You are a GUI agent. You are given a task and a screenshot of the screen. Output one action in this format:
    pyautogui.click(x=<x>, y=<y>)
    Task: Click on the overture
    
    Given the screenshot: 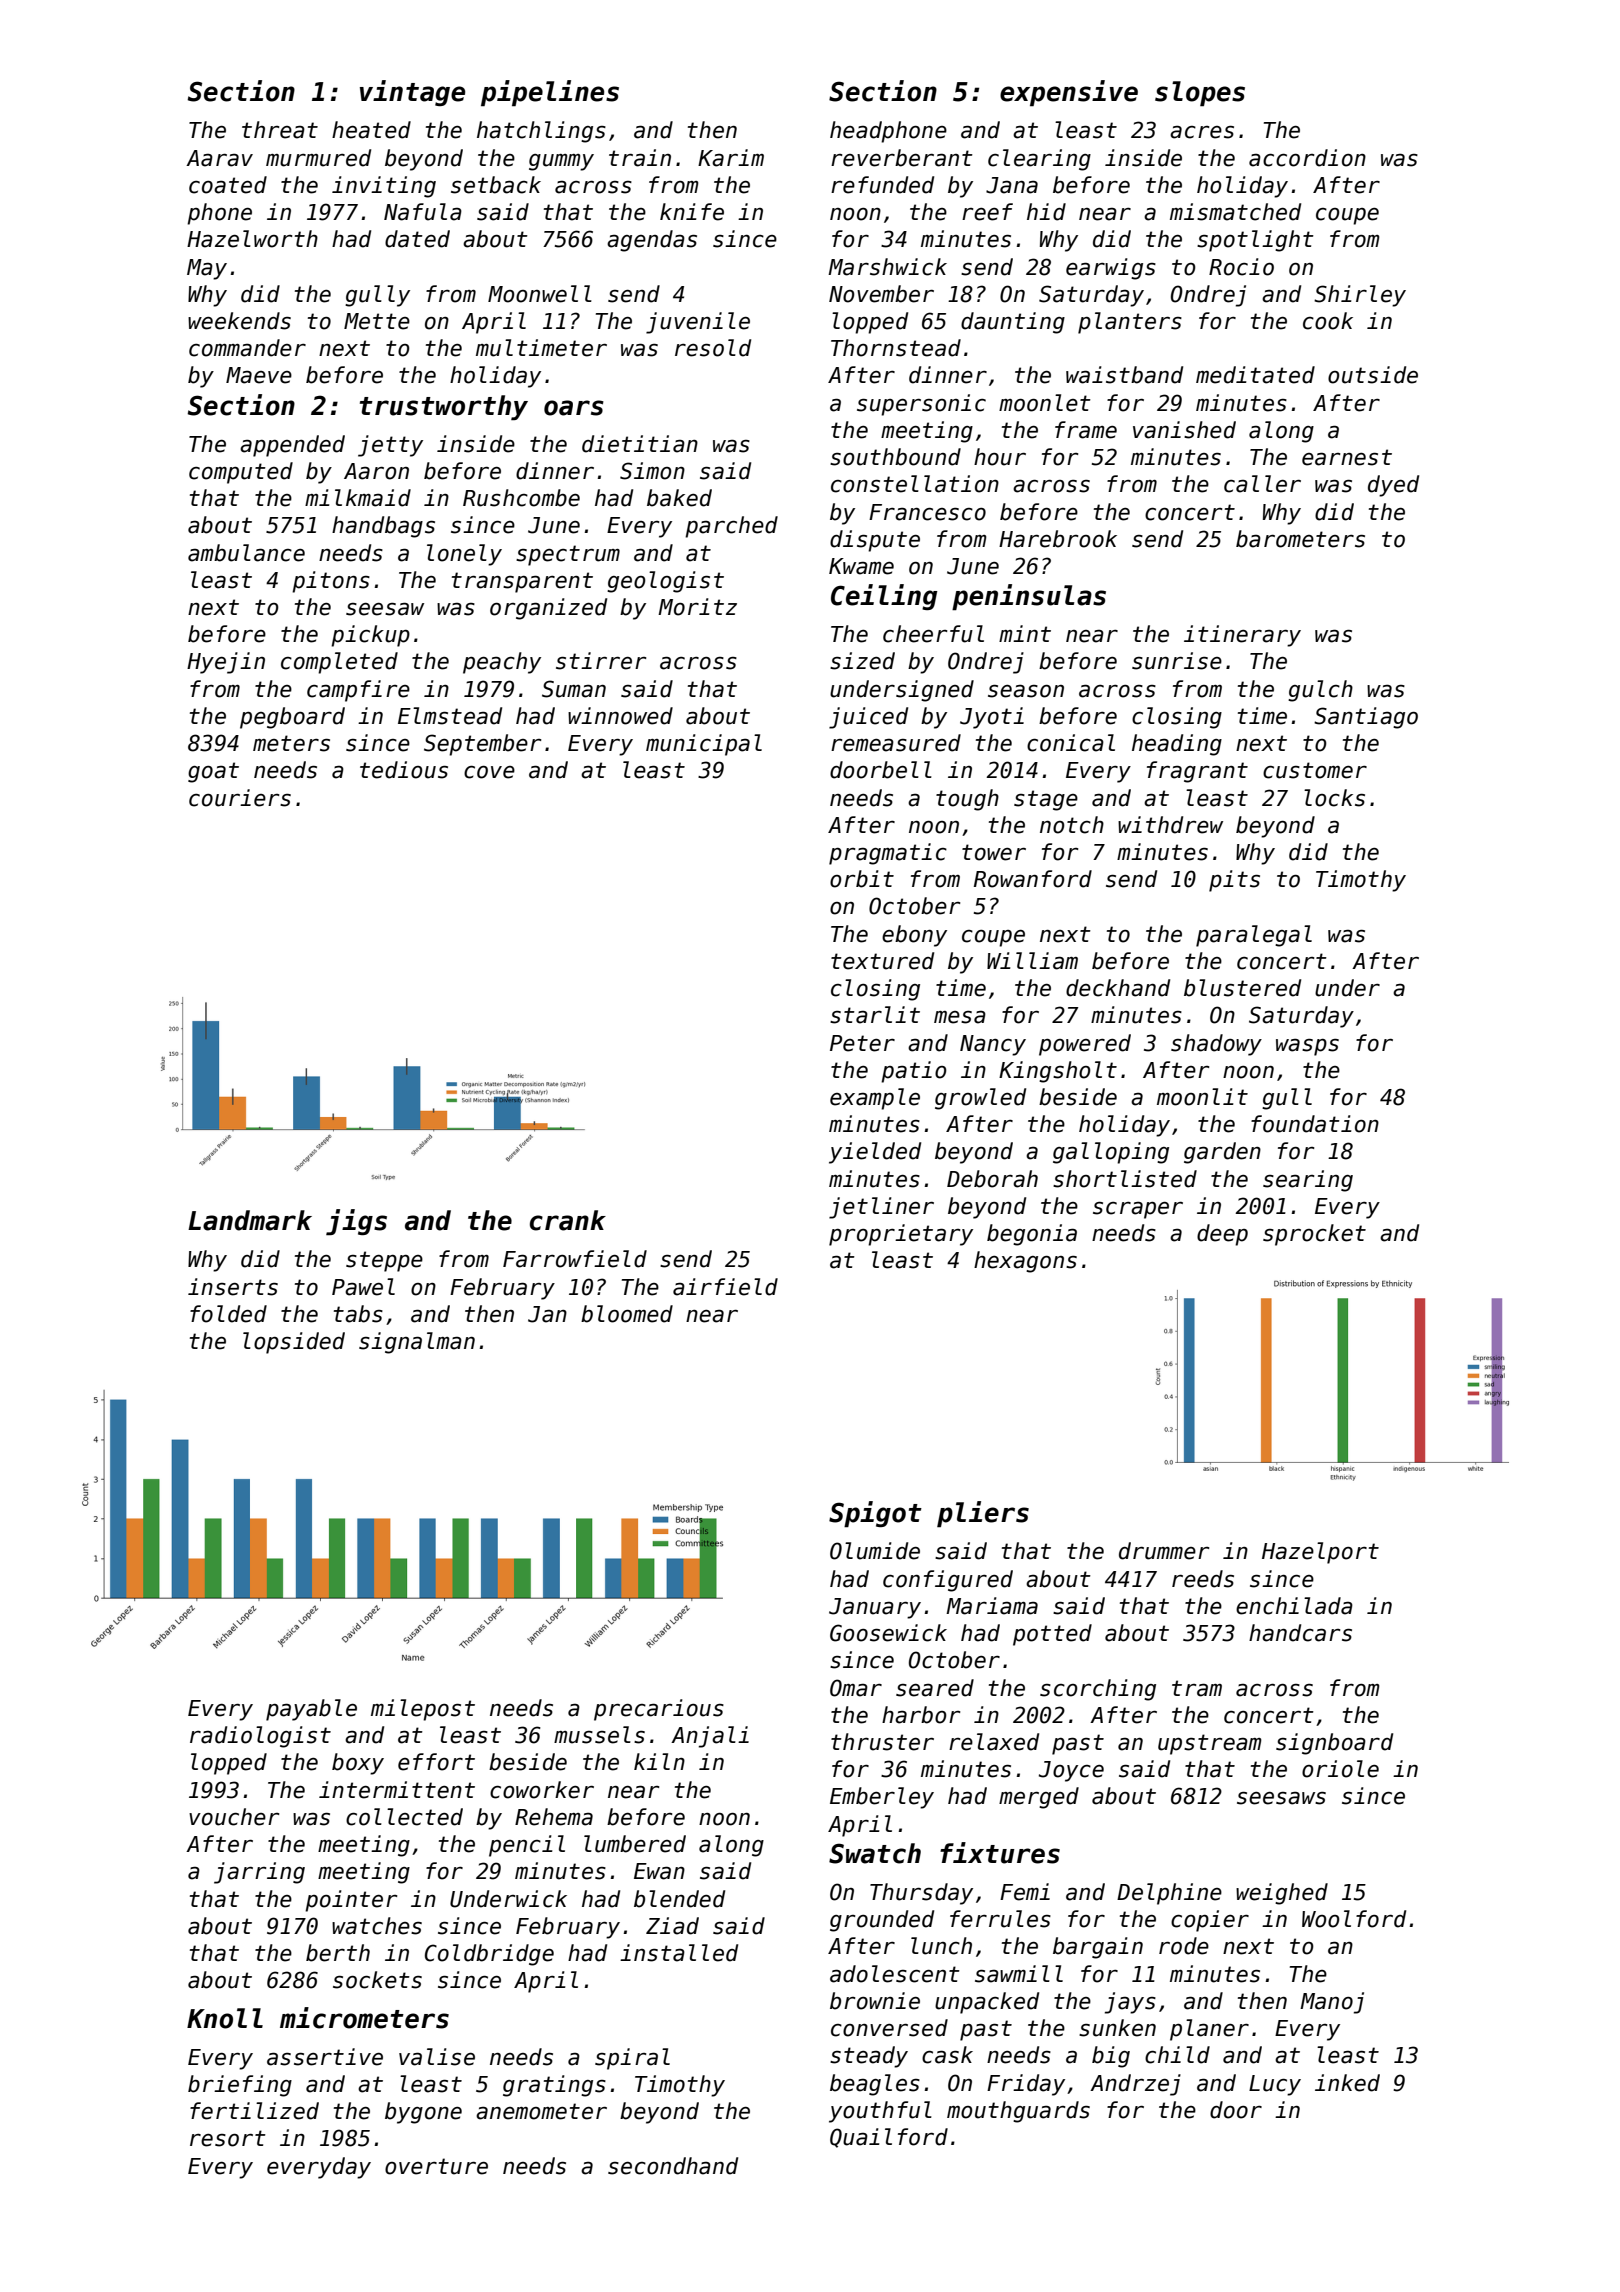 What is the action you would take?
    pyautogui.click(x=436, y=2166)
